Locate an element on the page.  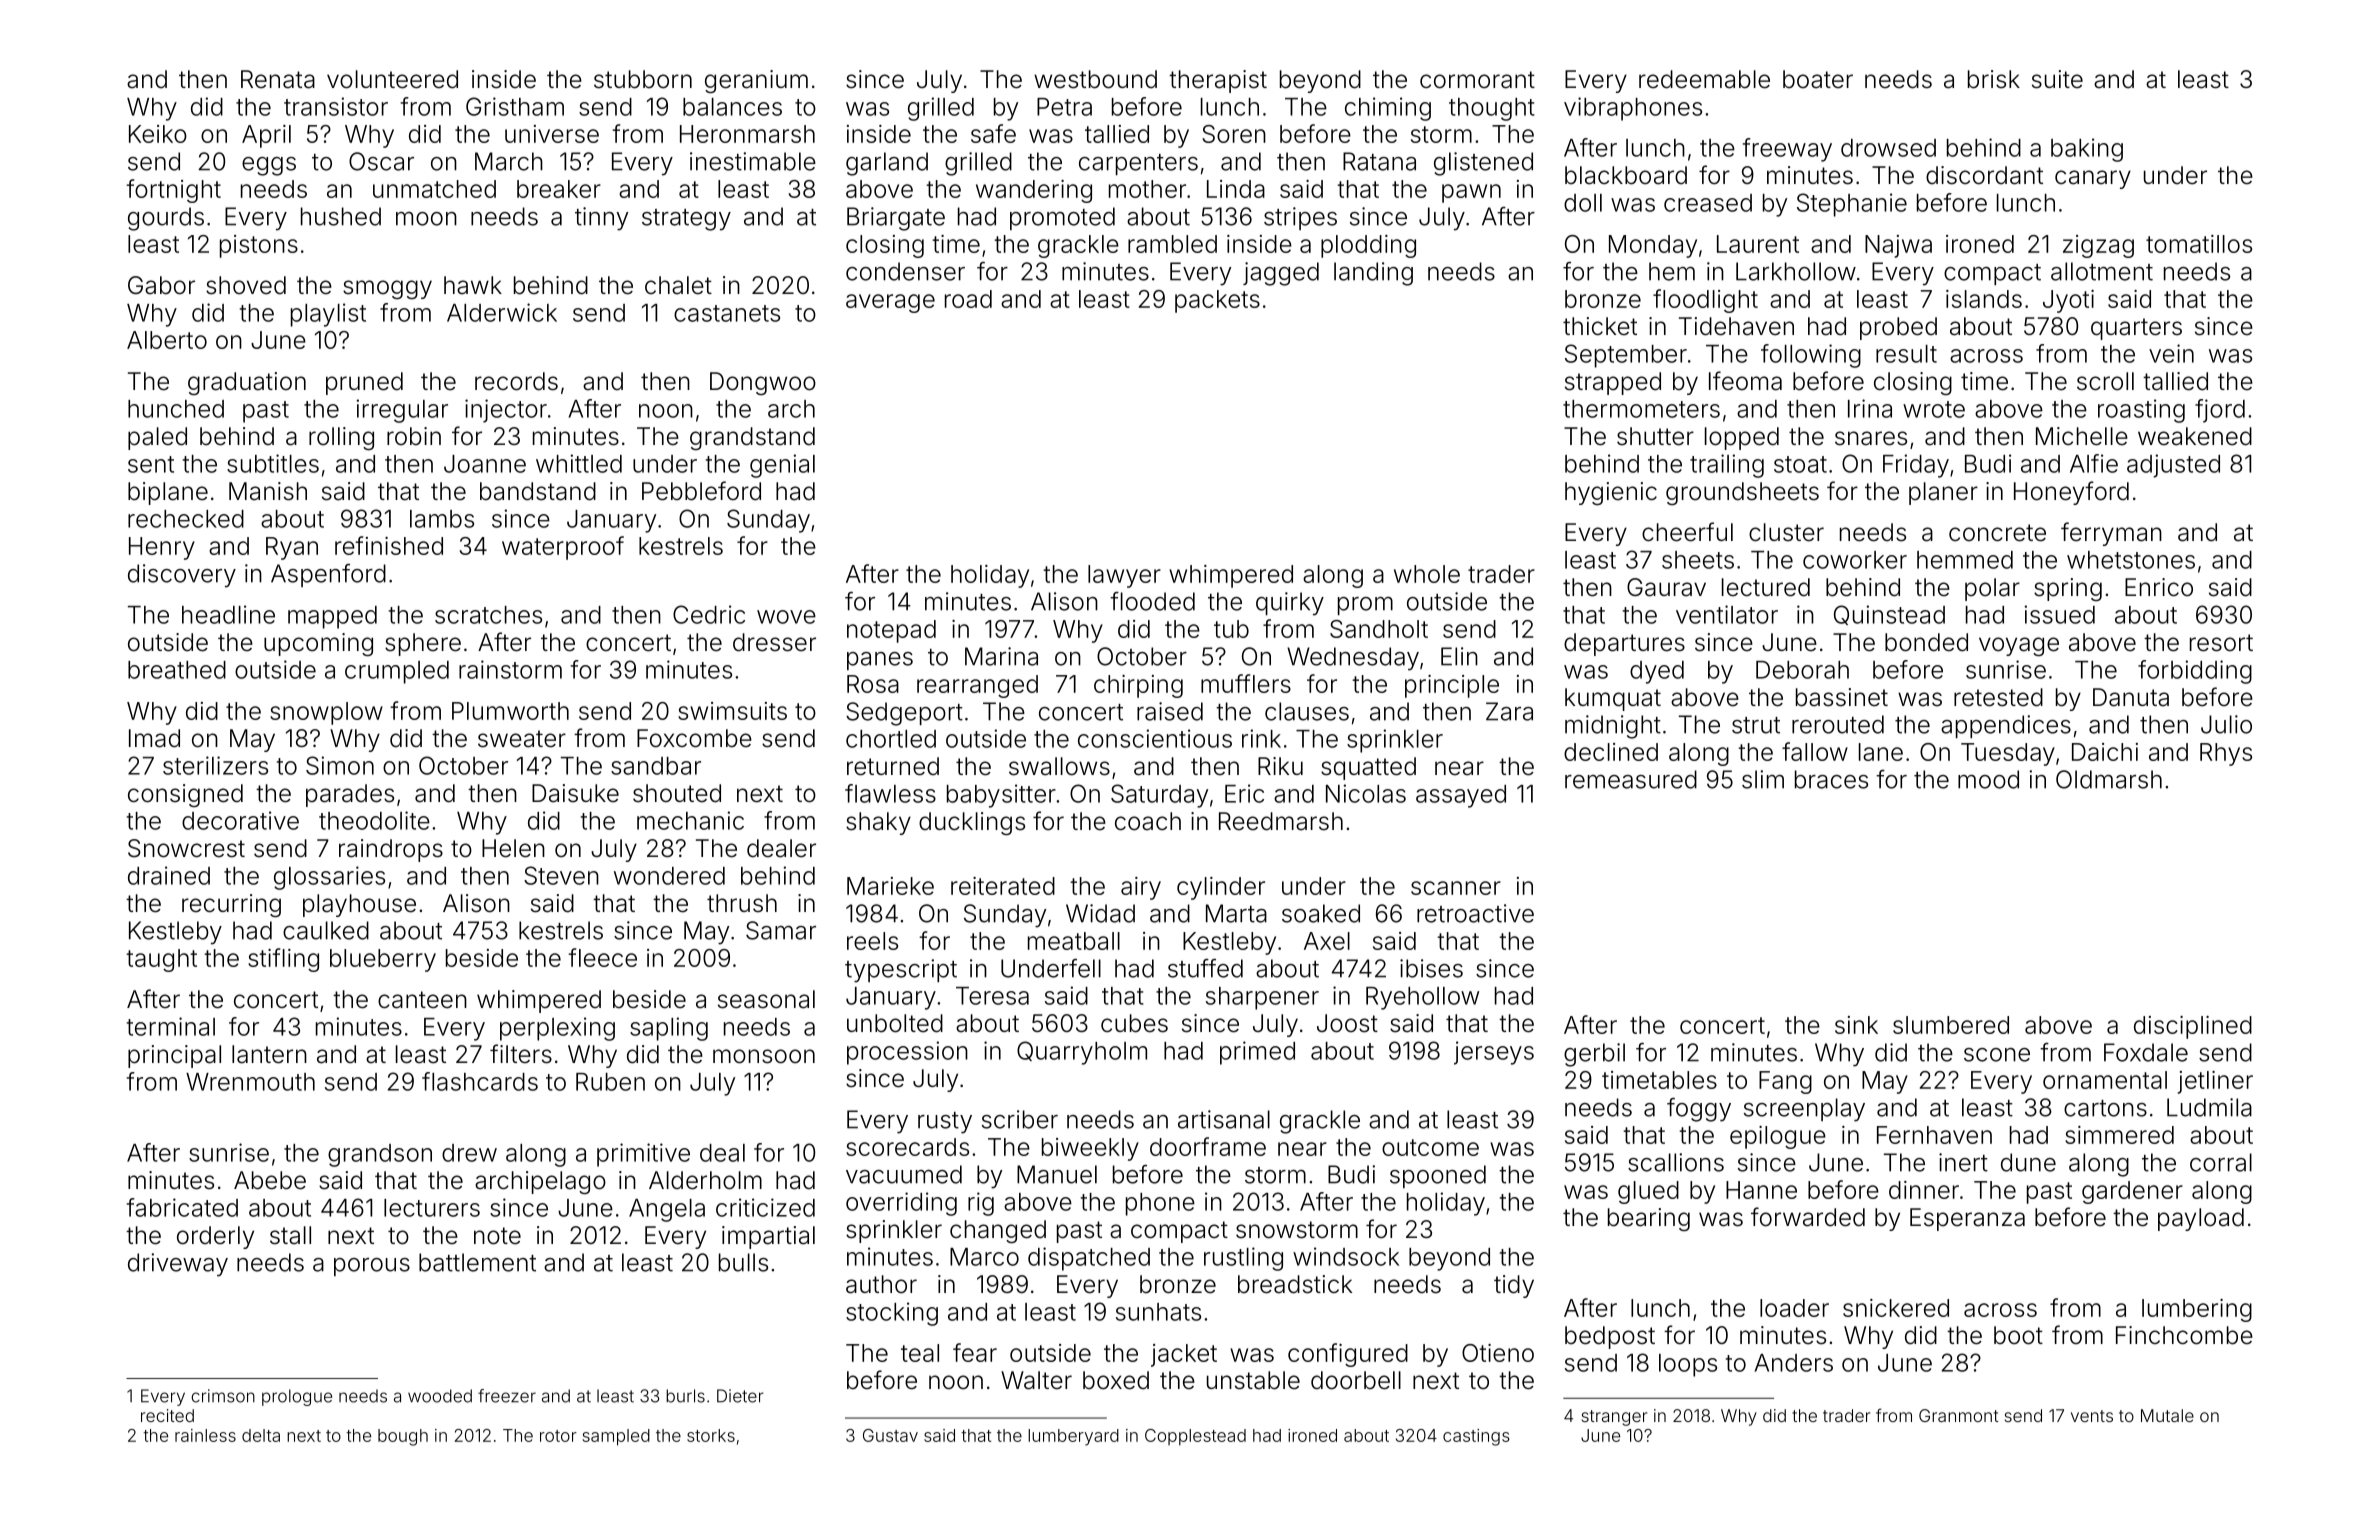
redeemable is located at coordinates (1704, 79).
